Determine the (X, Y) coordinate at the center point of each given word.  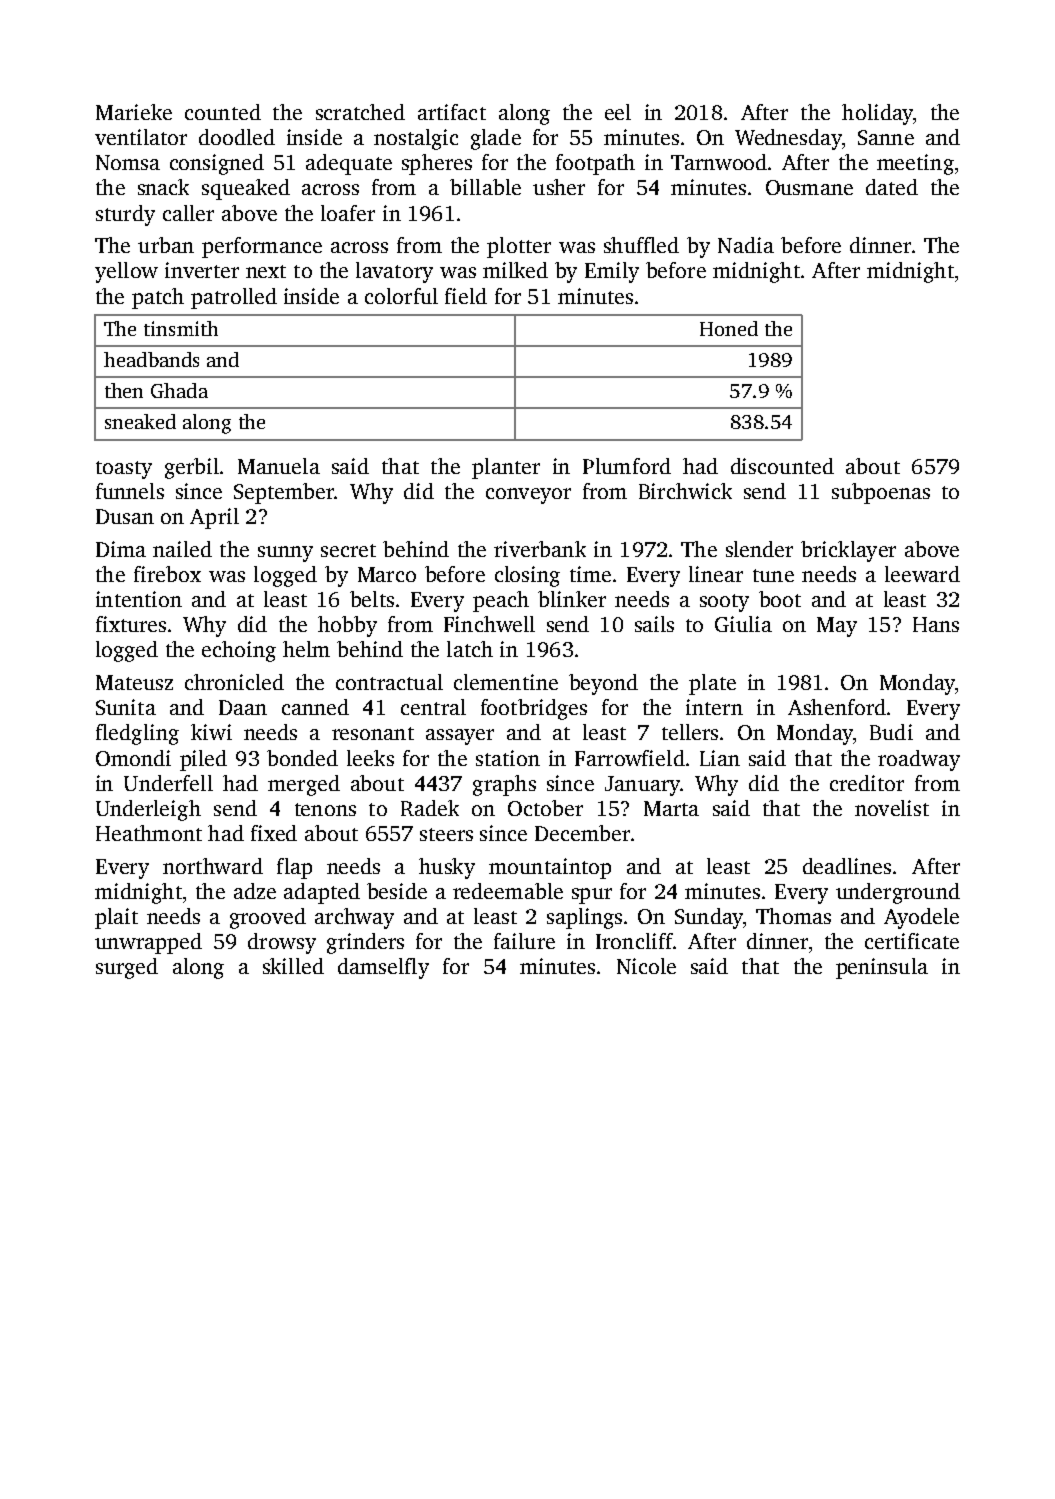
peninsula (882, 968)
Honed (729, 328)
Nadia (746, 245)
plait (116, 918)
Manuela (279, 466)
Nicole (646, 966)
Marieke (134, 112)
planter (506, 468)
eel (618, 112)
